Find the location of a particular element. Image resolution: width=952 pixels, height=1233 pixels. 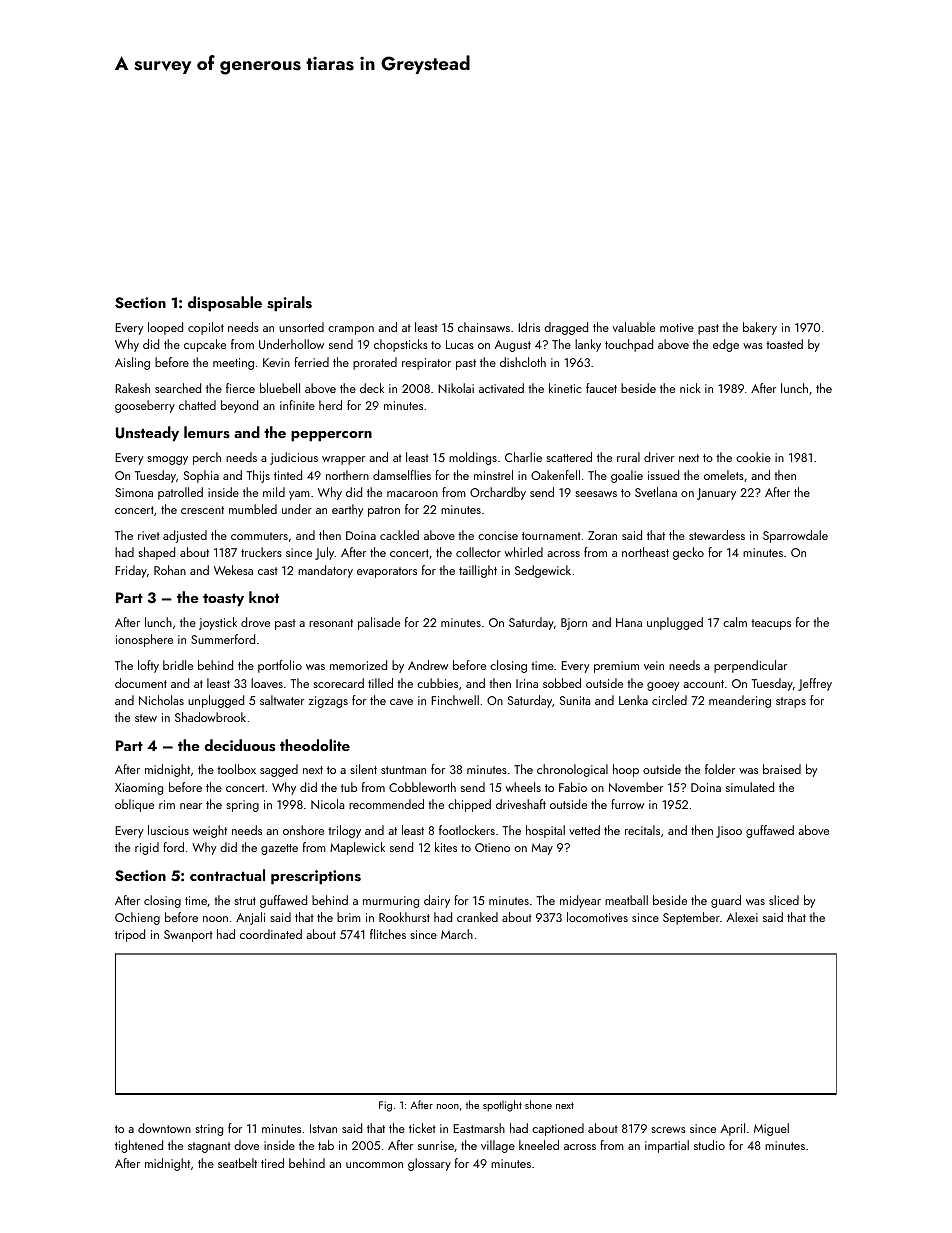

tightened is located at coordinates (139, 1146).
